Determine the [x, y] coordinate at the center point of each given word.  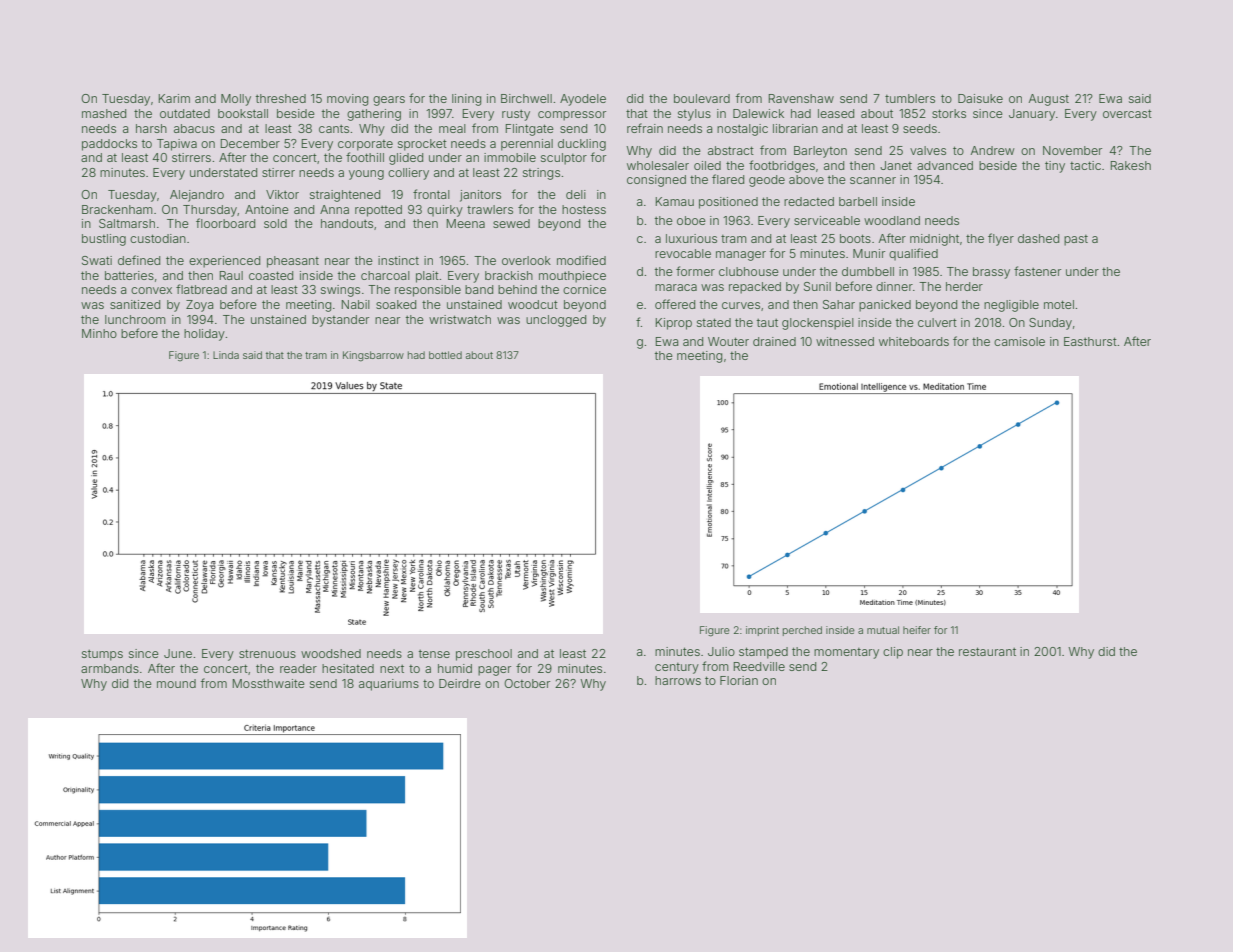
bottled [445, 355]
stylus [694, 115]
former [695, 271]
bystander [340, 321]
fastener [1037, 271]
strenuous [267, 653]
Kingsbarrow [373, 356]
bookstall [243, 113]
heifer [917, 630]
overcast [1127, 113]
